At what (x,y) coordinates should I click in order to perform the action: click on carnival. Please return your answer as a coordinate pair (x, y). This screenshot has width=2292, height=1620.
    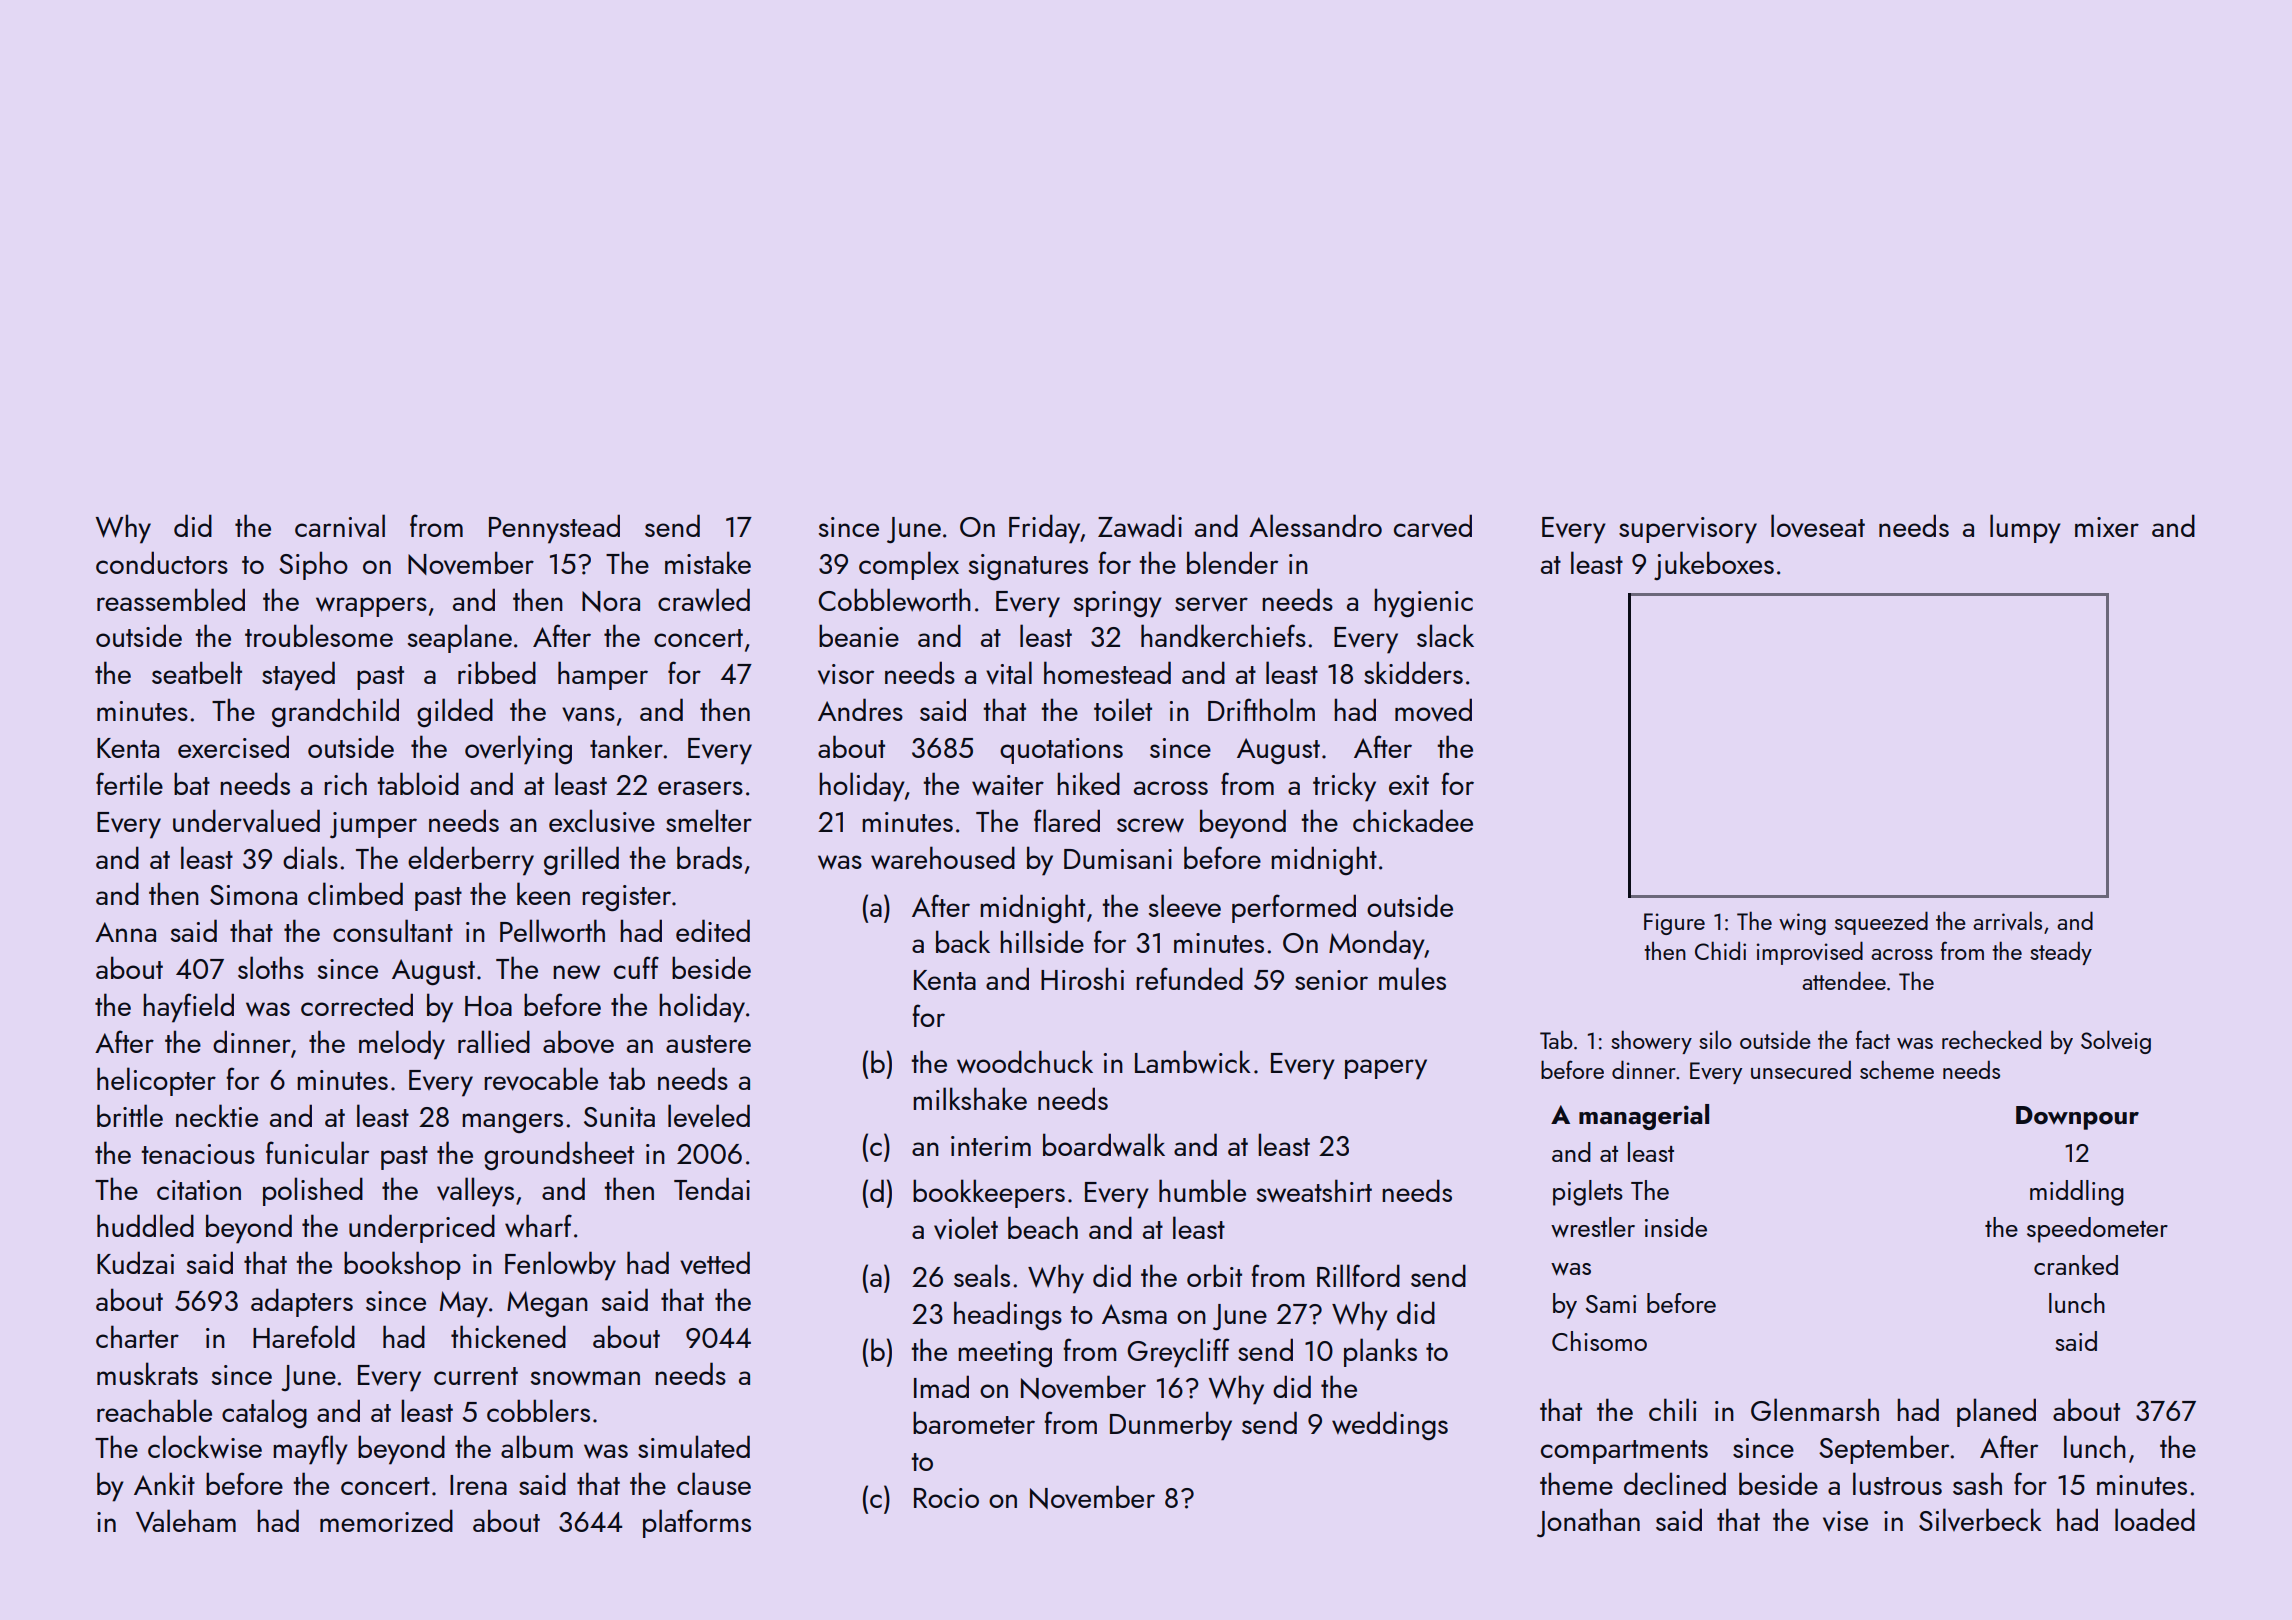
    Looking at the image, I should click on (340, 526).
